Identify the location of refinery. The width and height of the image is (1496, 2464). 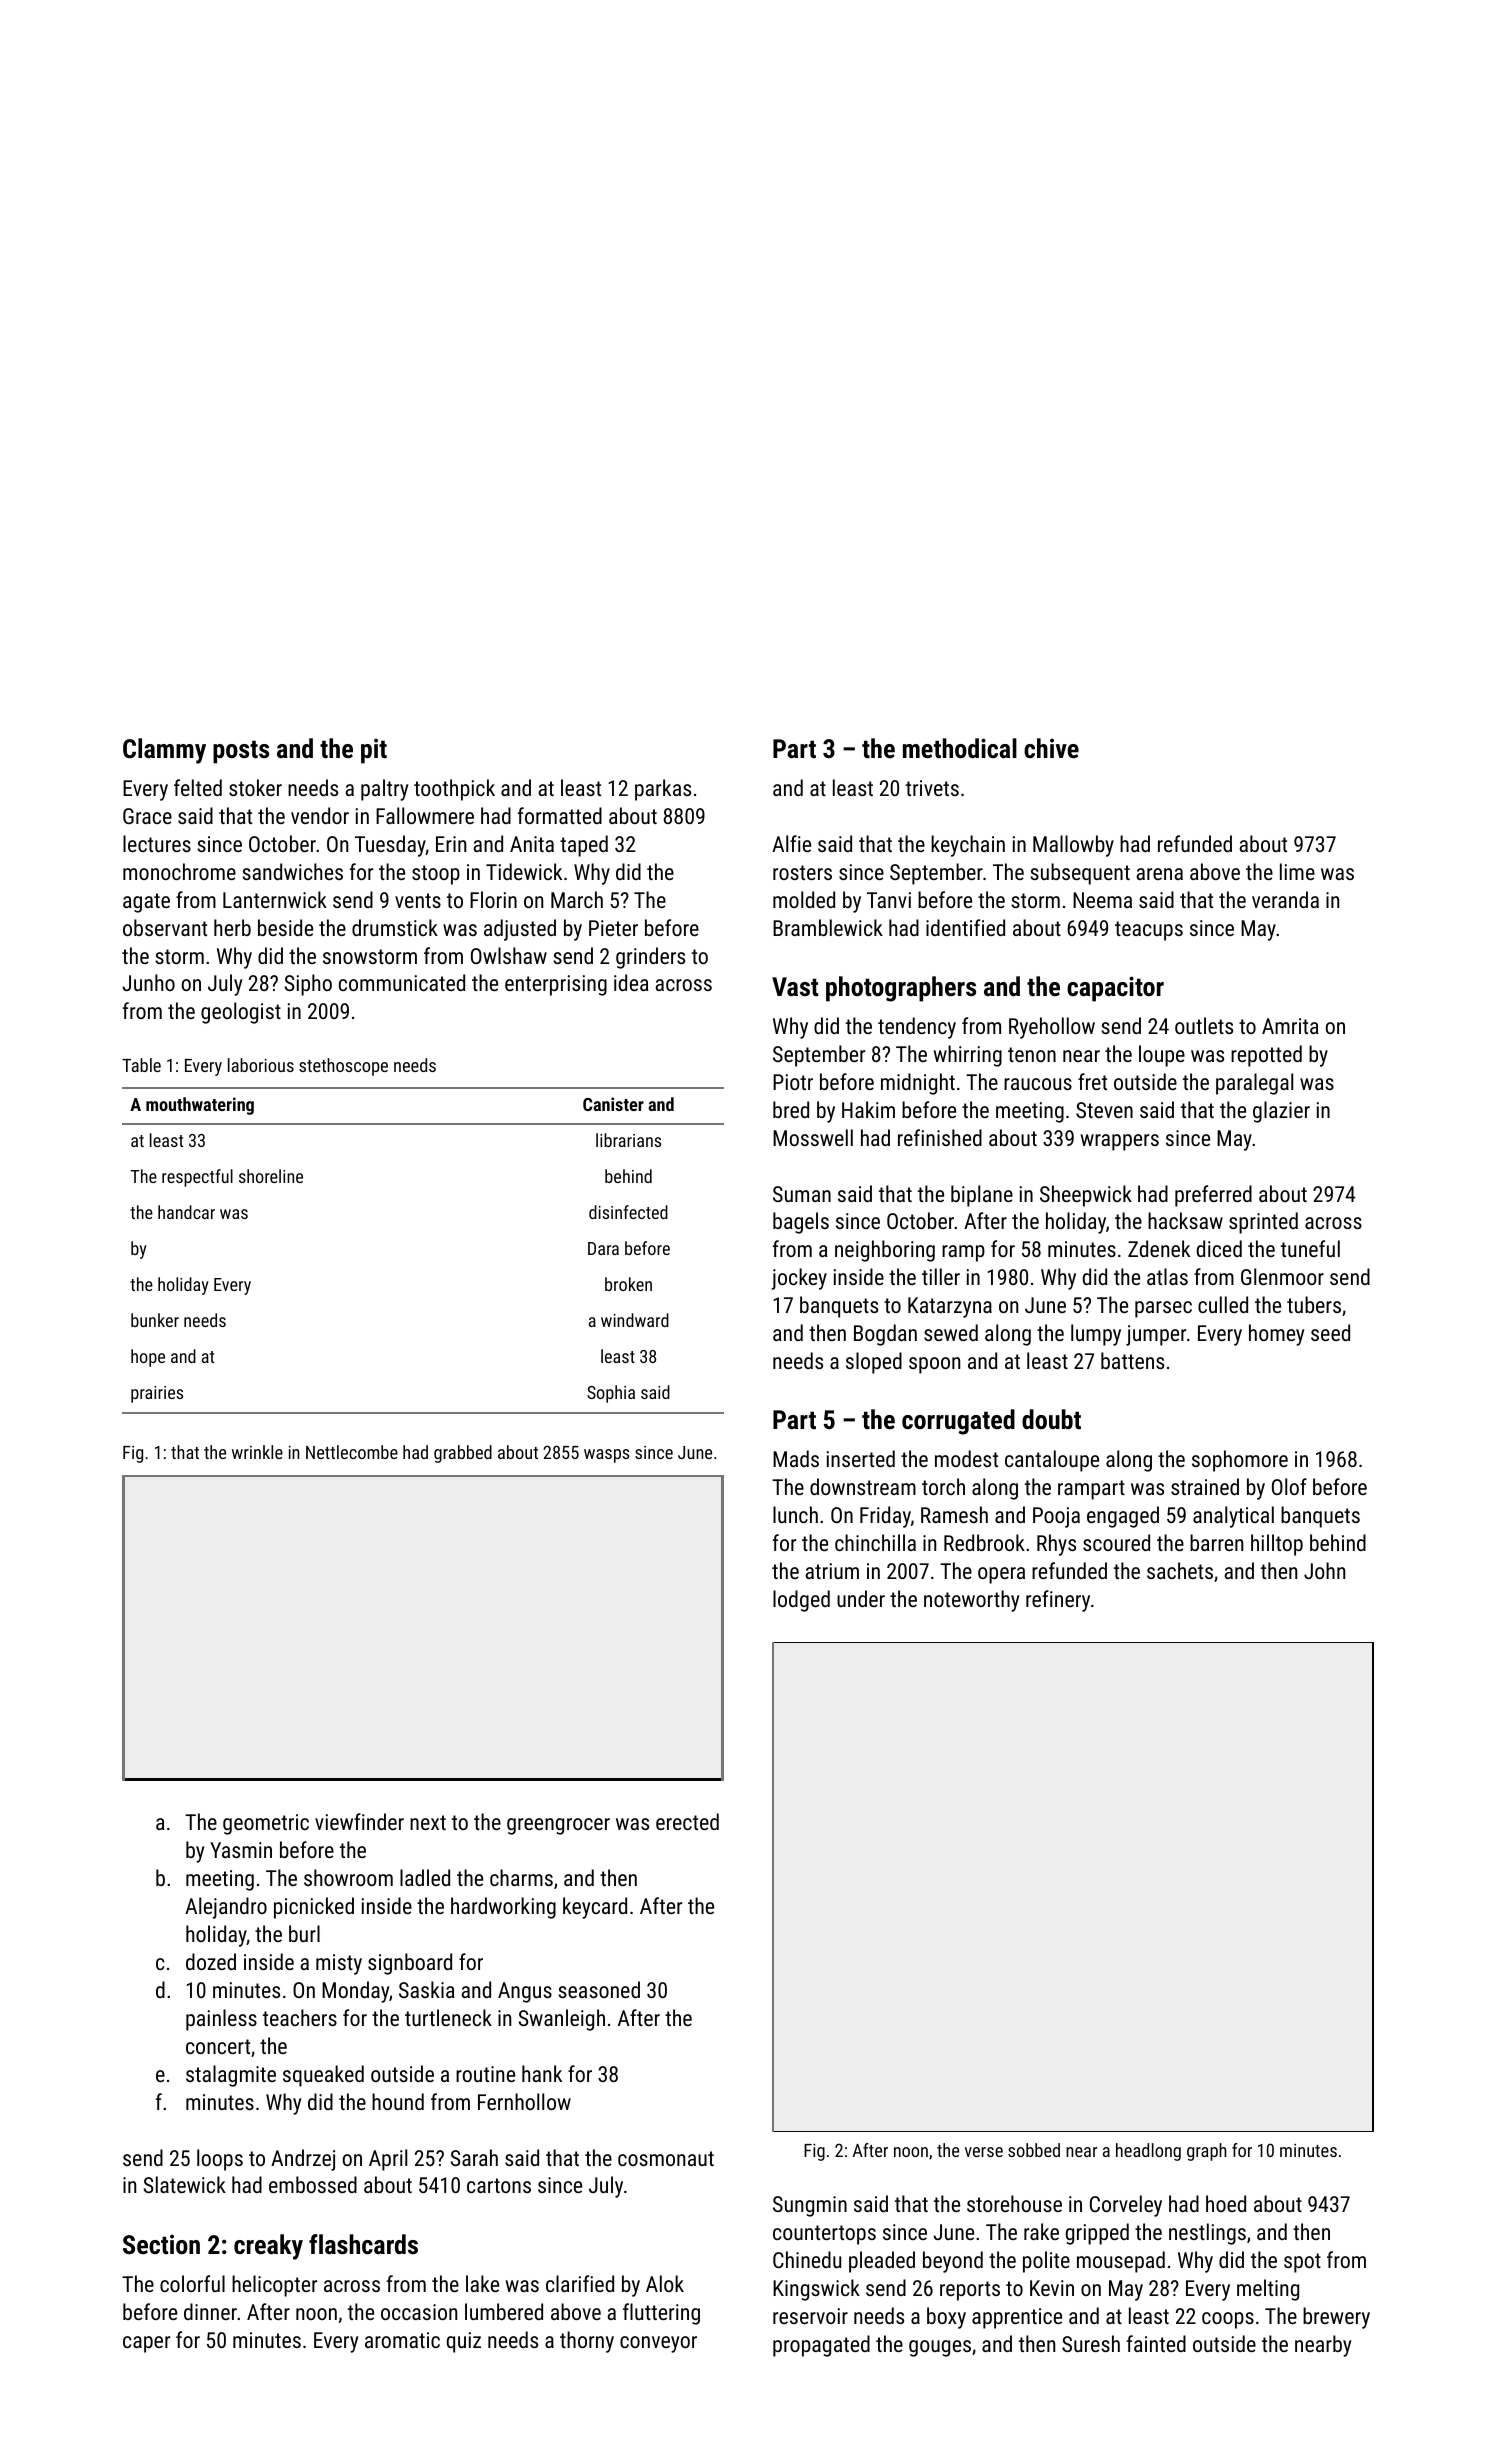
(1058, 1601).
